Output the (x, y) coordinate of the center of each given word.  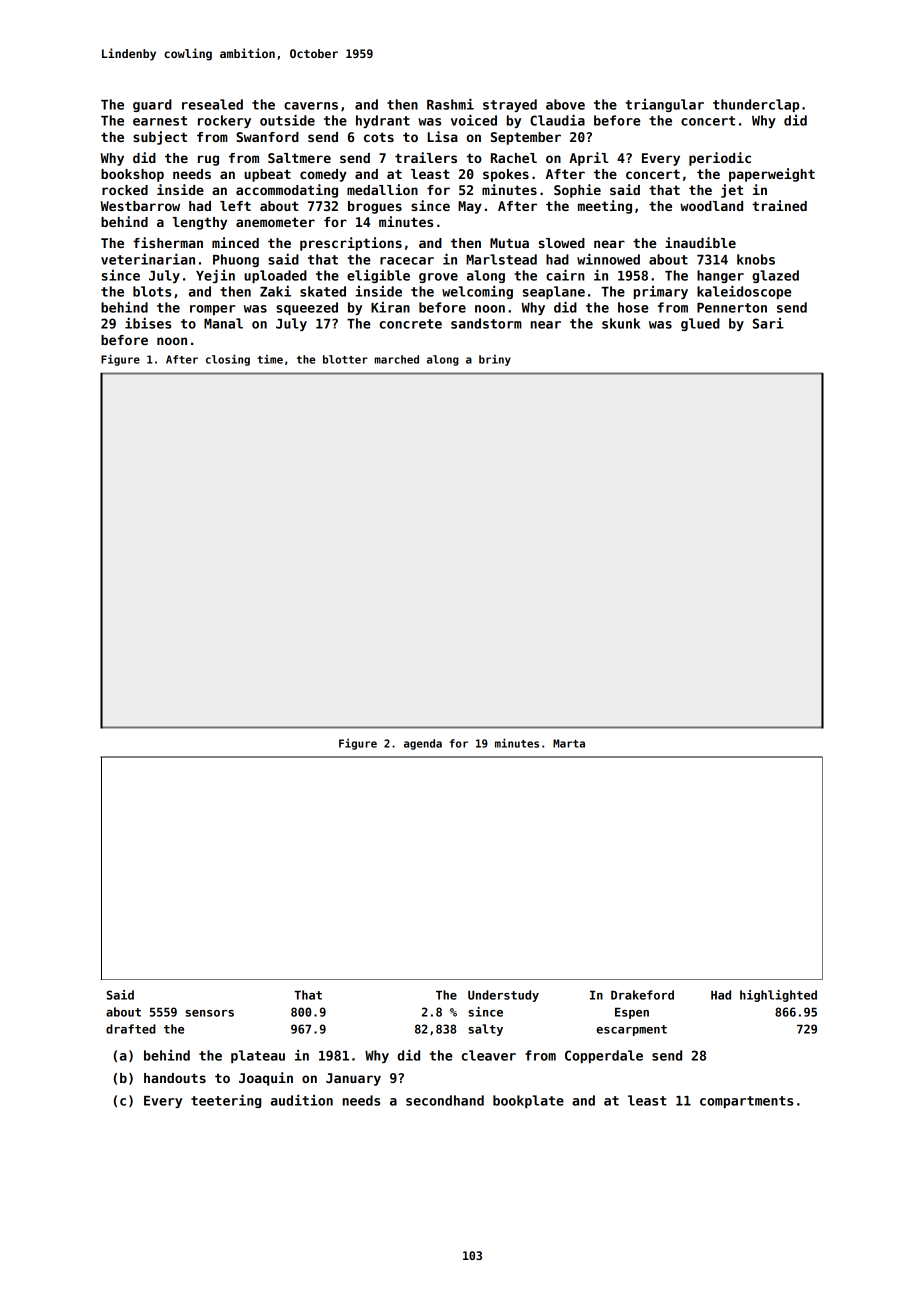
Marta (569, 743)
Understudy (503, 996)
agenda (423, 744)
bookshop (132, 175)
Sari (768, 323)
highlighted (778, 996)
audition (302, 1100)
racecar (407, 261)
